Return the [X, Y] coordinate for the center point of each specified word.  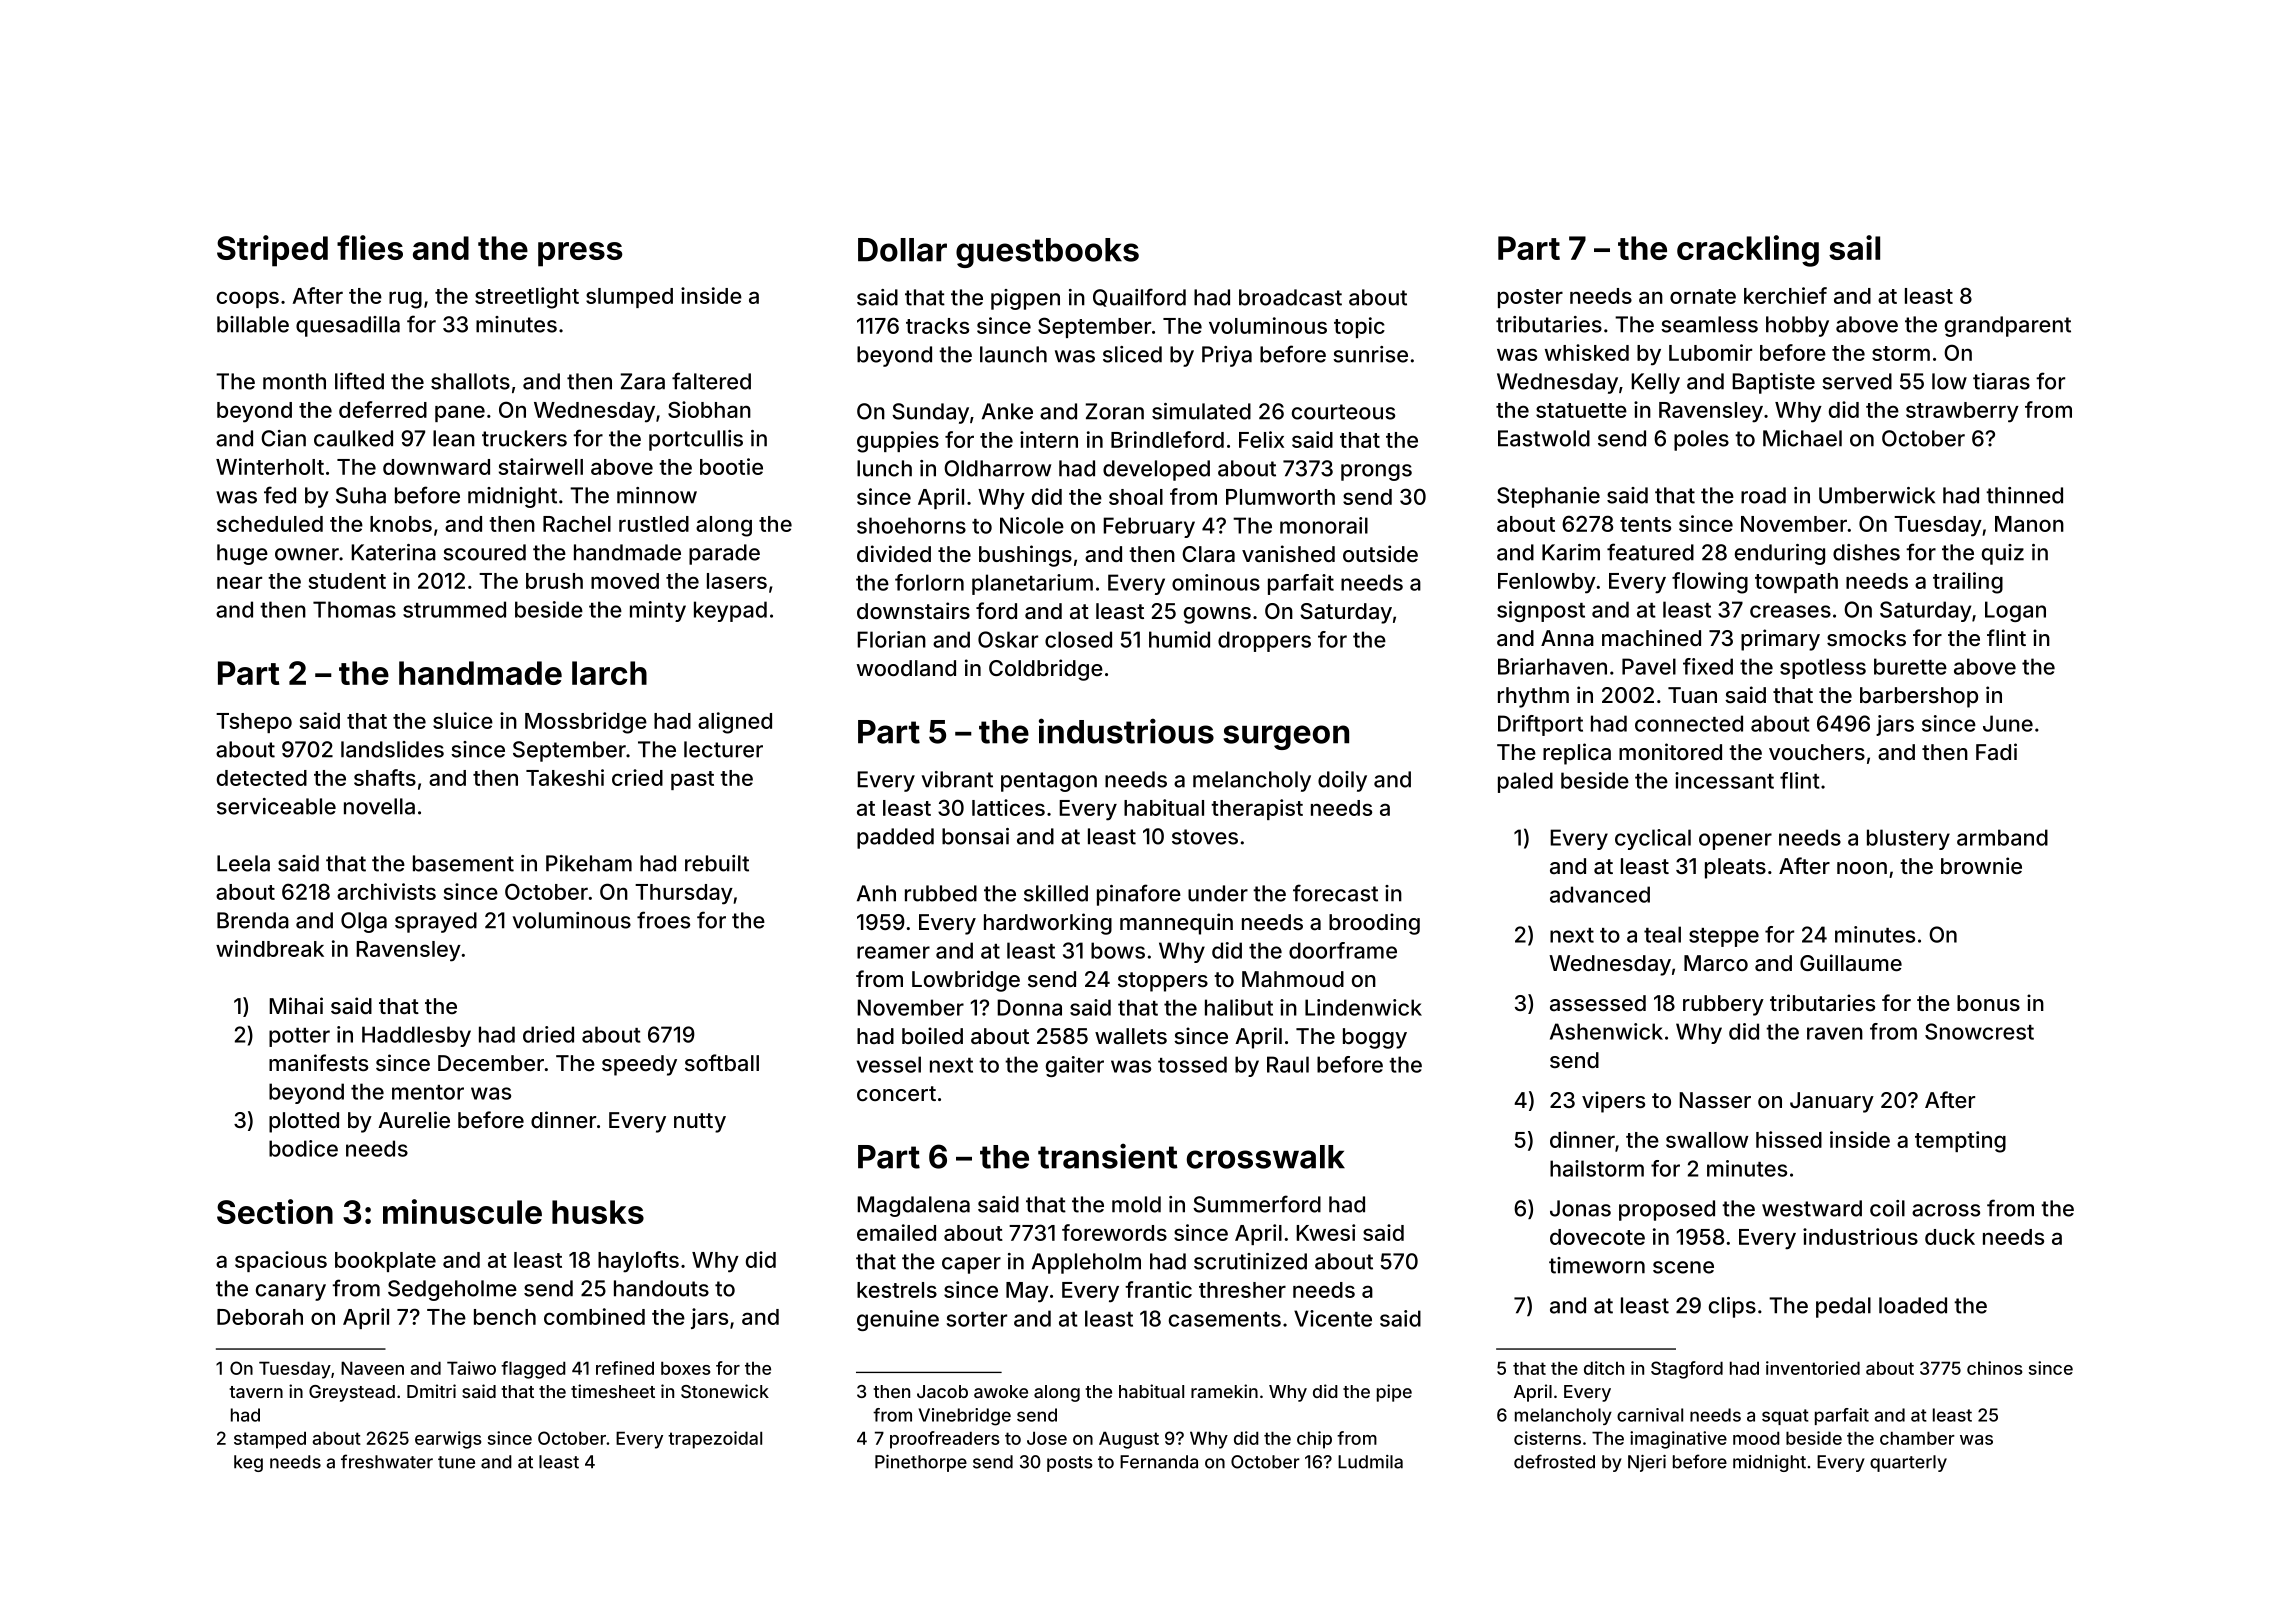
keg [248, 1463]
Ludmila [1370, 1462]
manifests [318, 1063]
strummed [454, 609]
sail [1854, 247]
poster [1530, 298]
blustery [1908, 839]
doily [1342, 781]
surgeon [1286, 737]
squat [1785, 1417]
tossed [1192, 1064]
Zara [643, 381]
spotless [1823, 668]
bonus [1988, 1003]
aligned [735, 723]
